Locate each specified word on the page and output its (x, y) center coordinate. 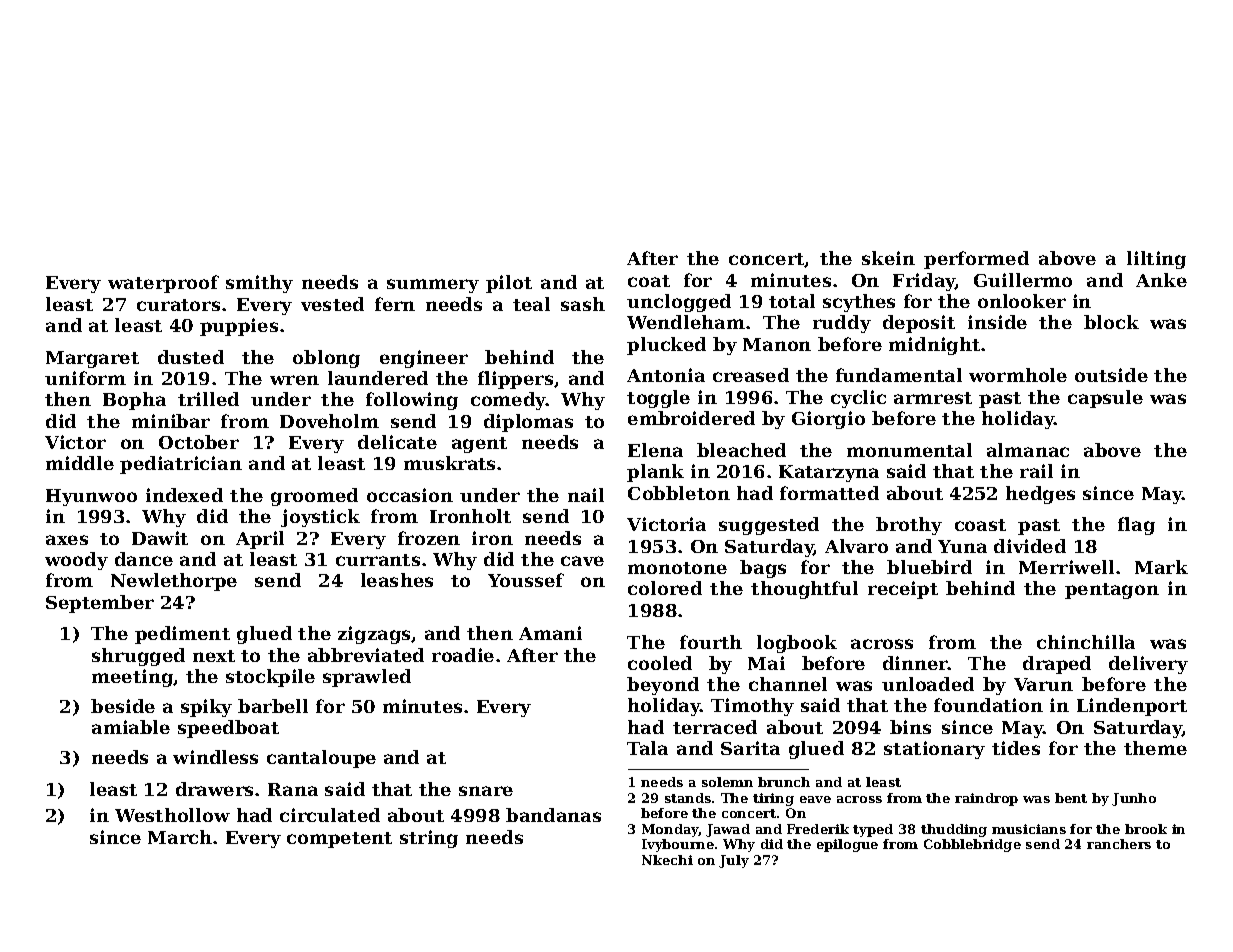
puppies (239, 327)
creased (751, 375)
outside (1111, 375)
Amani (550, 633)
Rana (293, 789)
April (260, 540)
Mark (1161, 567)
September (100, 604)
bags (763, 569)
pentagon (1112, 591)
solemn (727, 782)
